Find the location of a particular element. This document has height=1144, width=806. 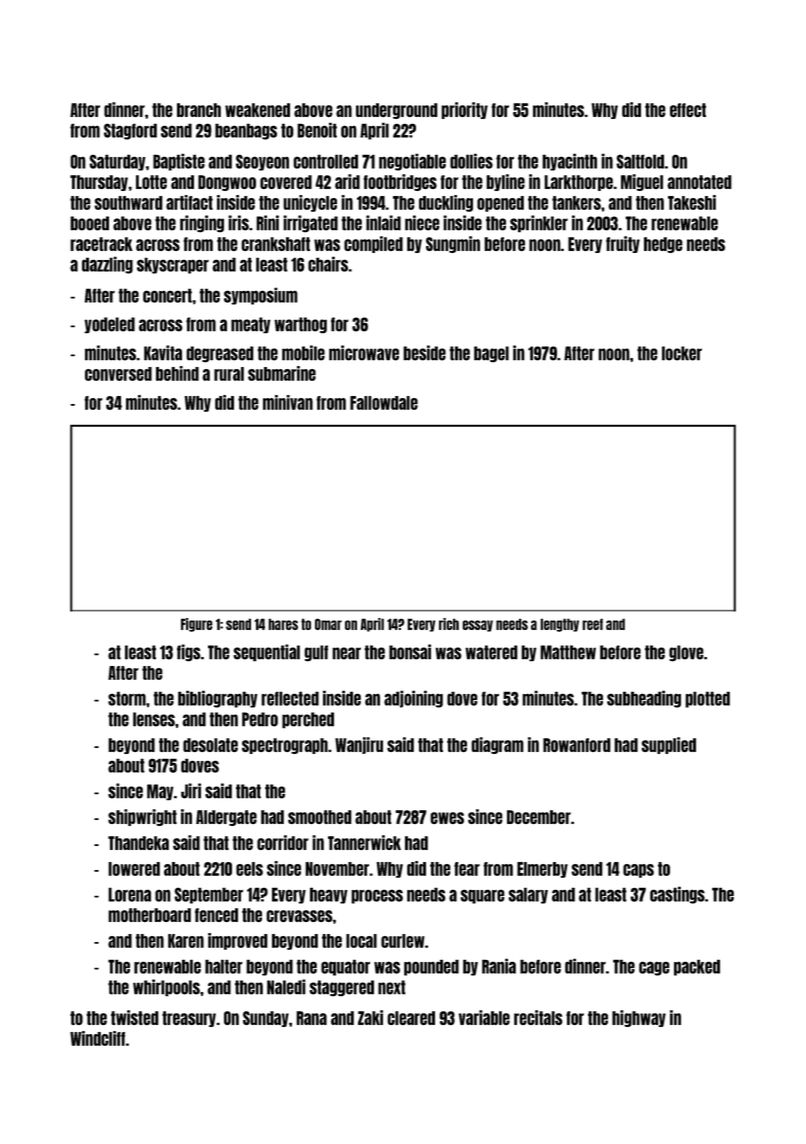

warthog is located at coordinates (300, 325).
